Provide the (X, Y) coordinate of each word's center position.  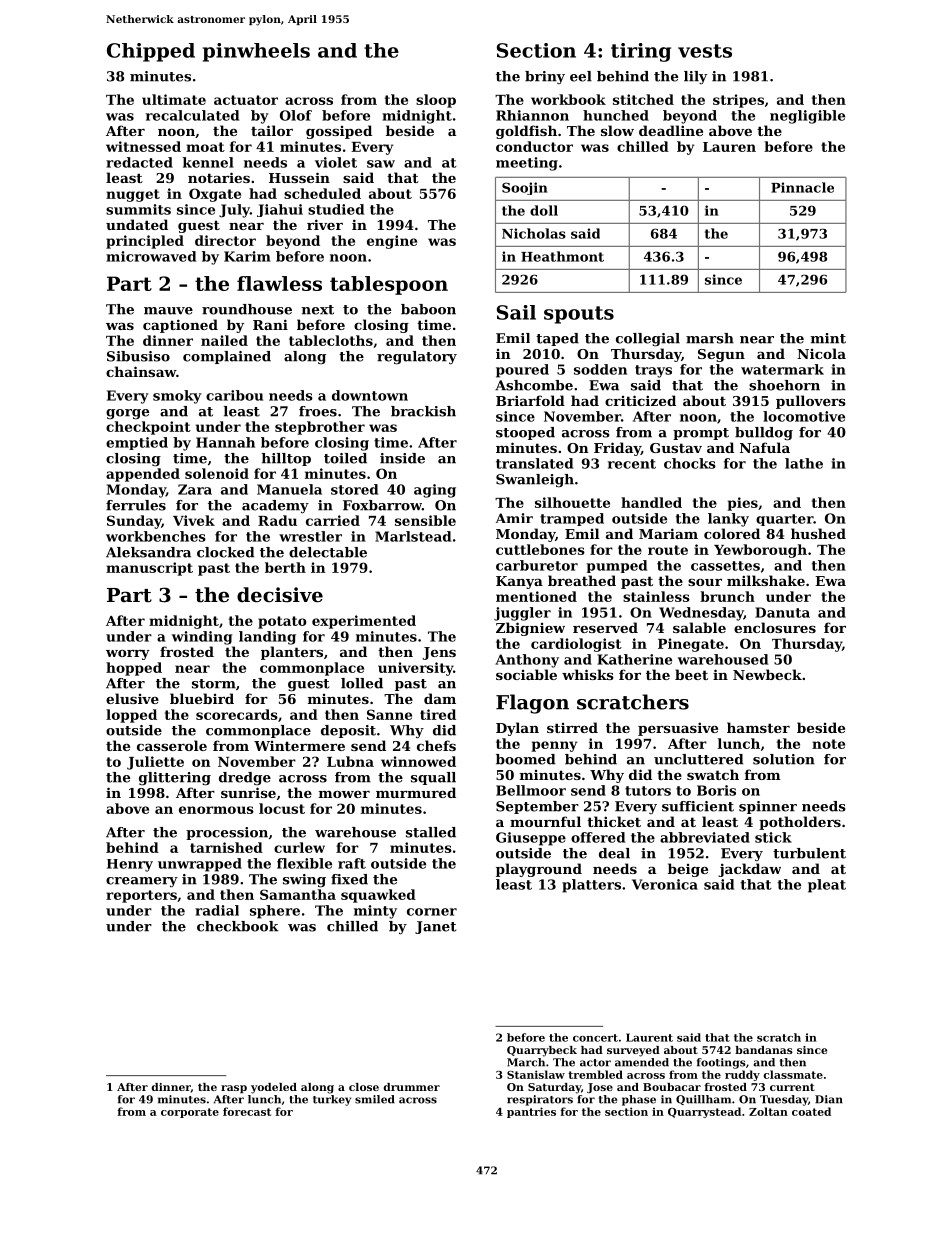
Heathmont (562, 256)
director (225, 240)
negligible (807, 117)
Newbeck (767, 674)
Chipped (151, 52)
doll (544, 210)
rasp (234, 1089)
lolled (362, 683)
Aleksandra (148, 552)
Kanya (519, 582)
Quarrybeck (542, 1051)
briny (545, 77)
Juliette (155, 763)
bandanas (764, 1050)
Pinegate (691, 645)
